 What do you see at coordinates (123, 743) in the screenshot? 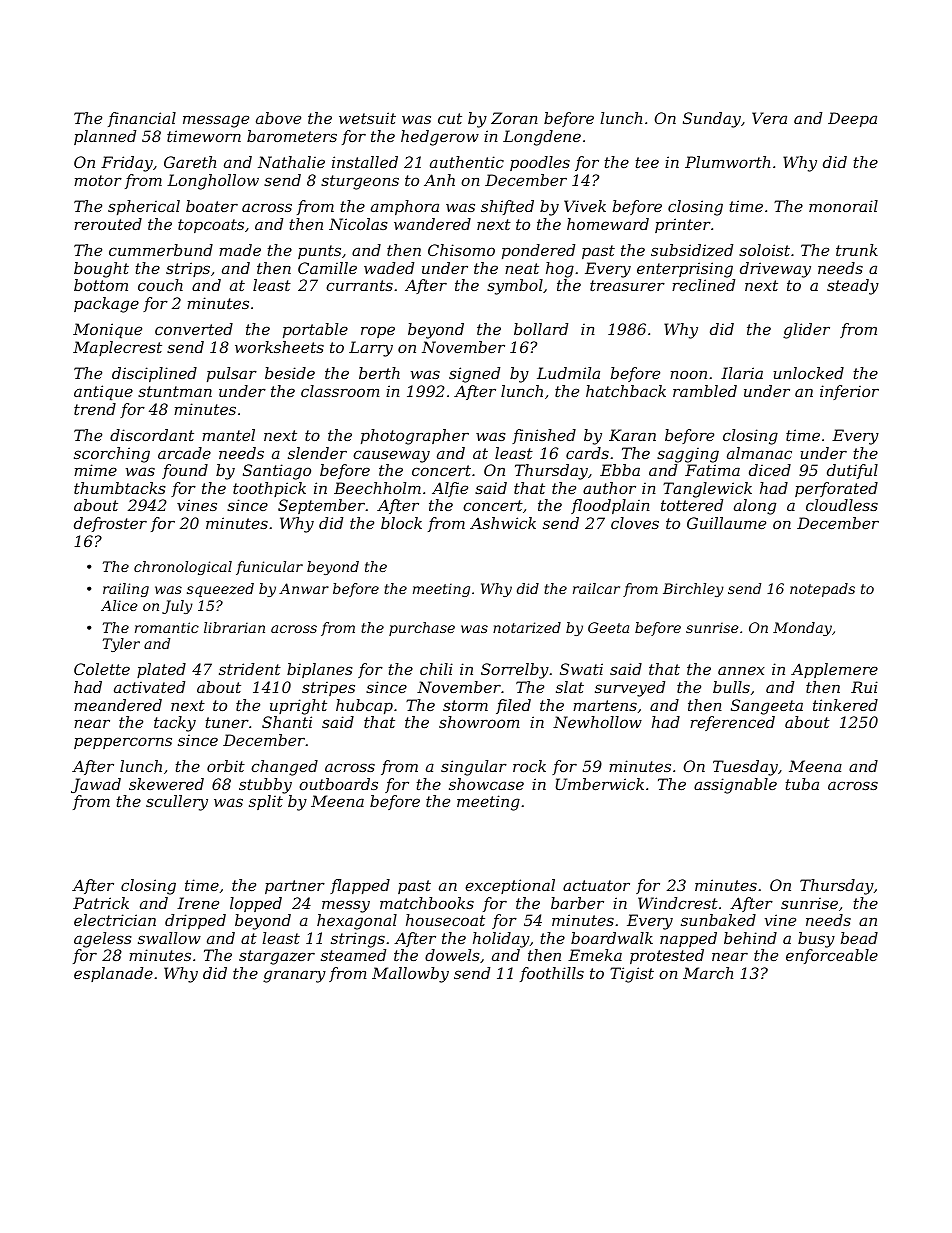
I see `peppercorns` at bounding box center [123, 743].
